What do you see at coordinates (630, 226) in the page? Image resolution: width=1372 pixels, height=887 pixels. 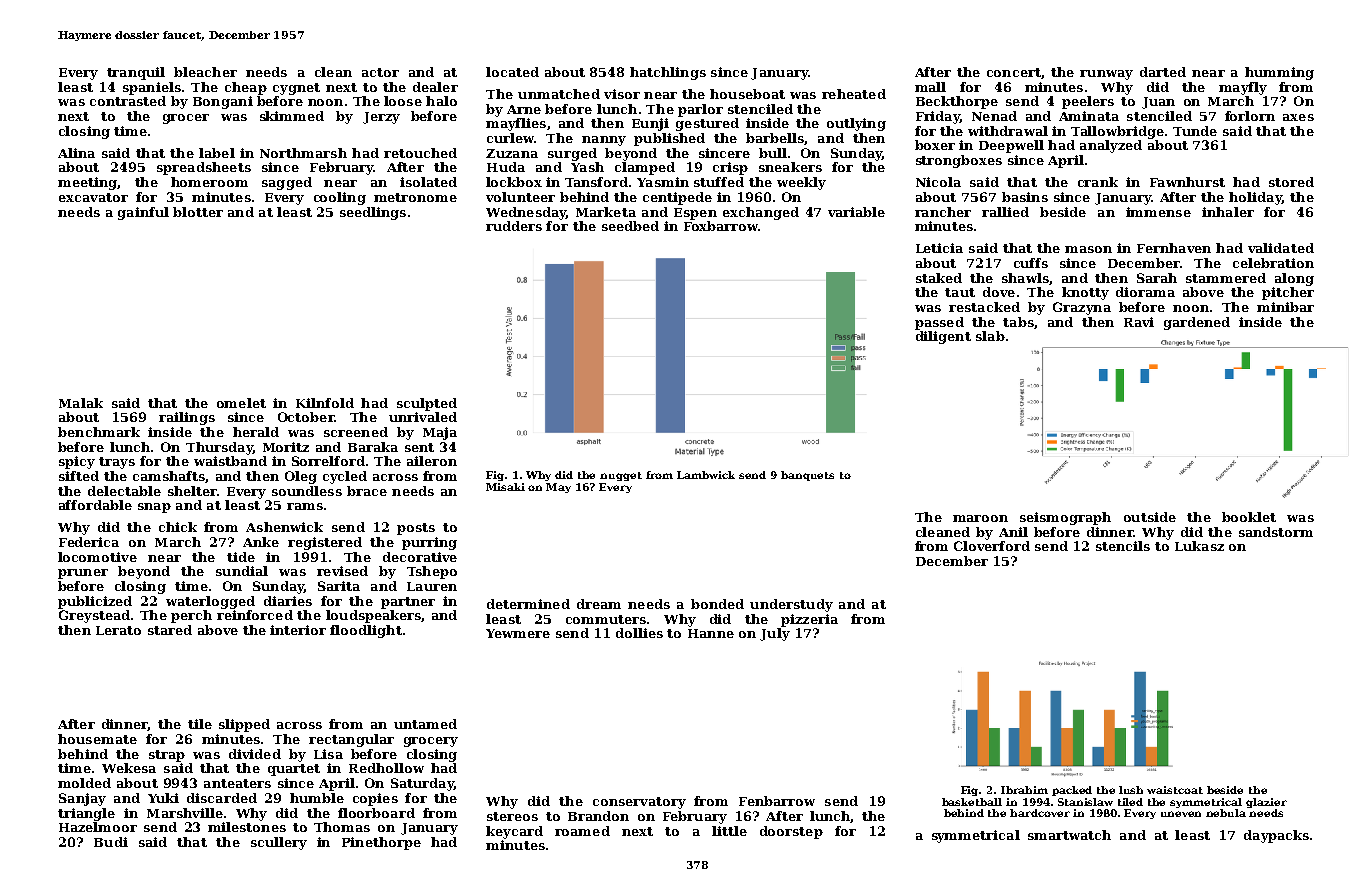 I see `seedbed` at bounding box center [630, 226].
